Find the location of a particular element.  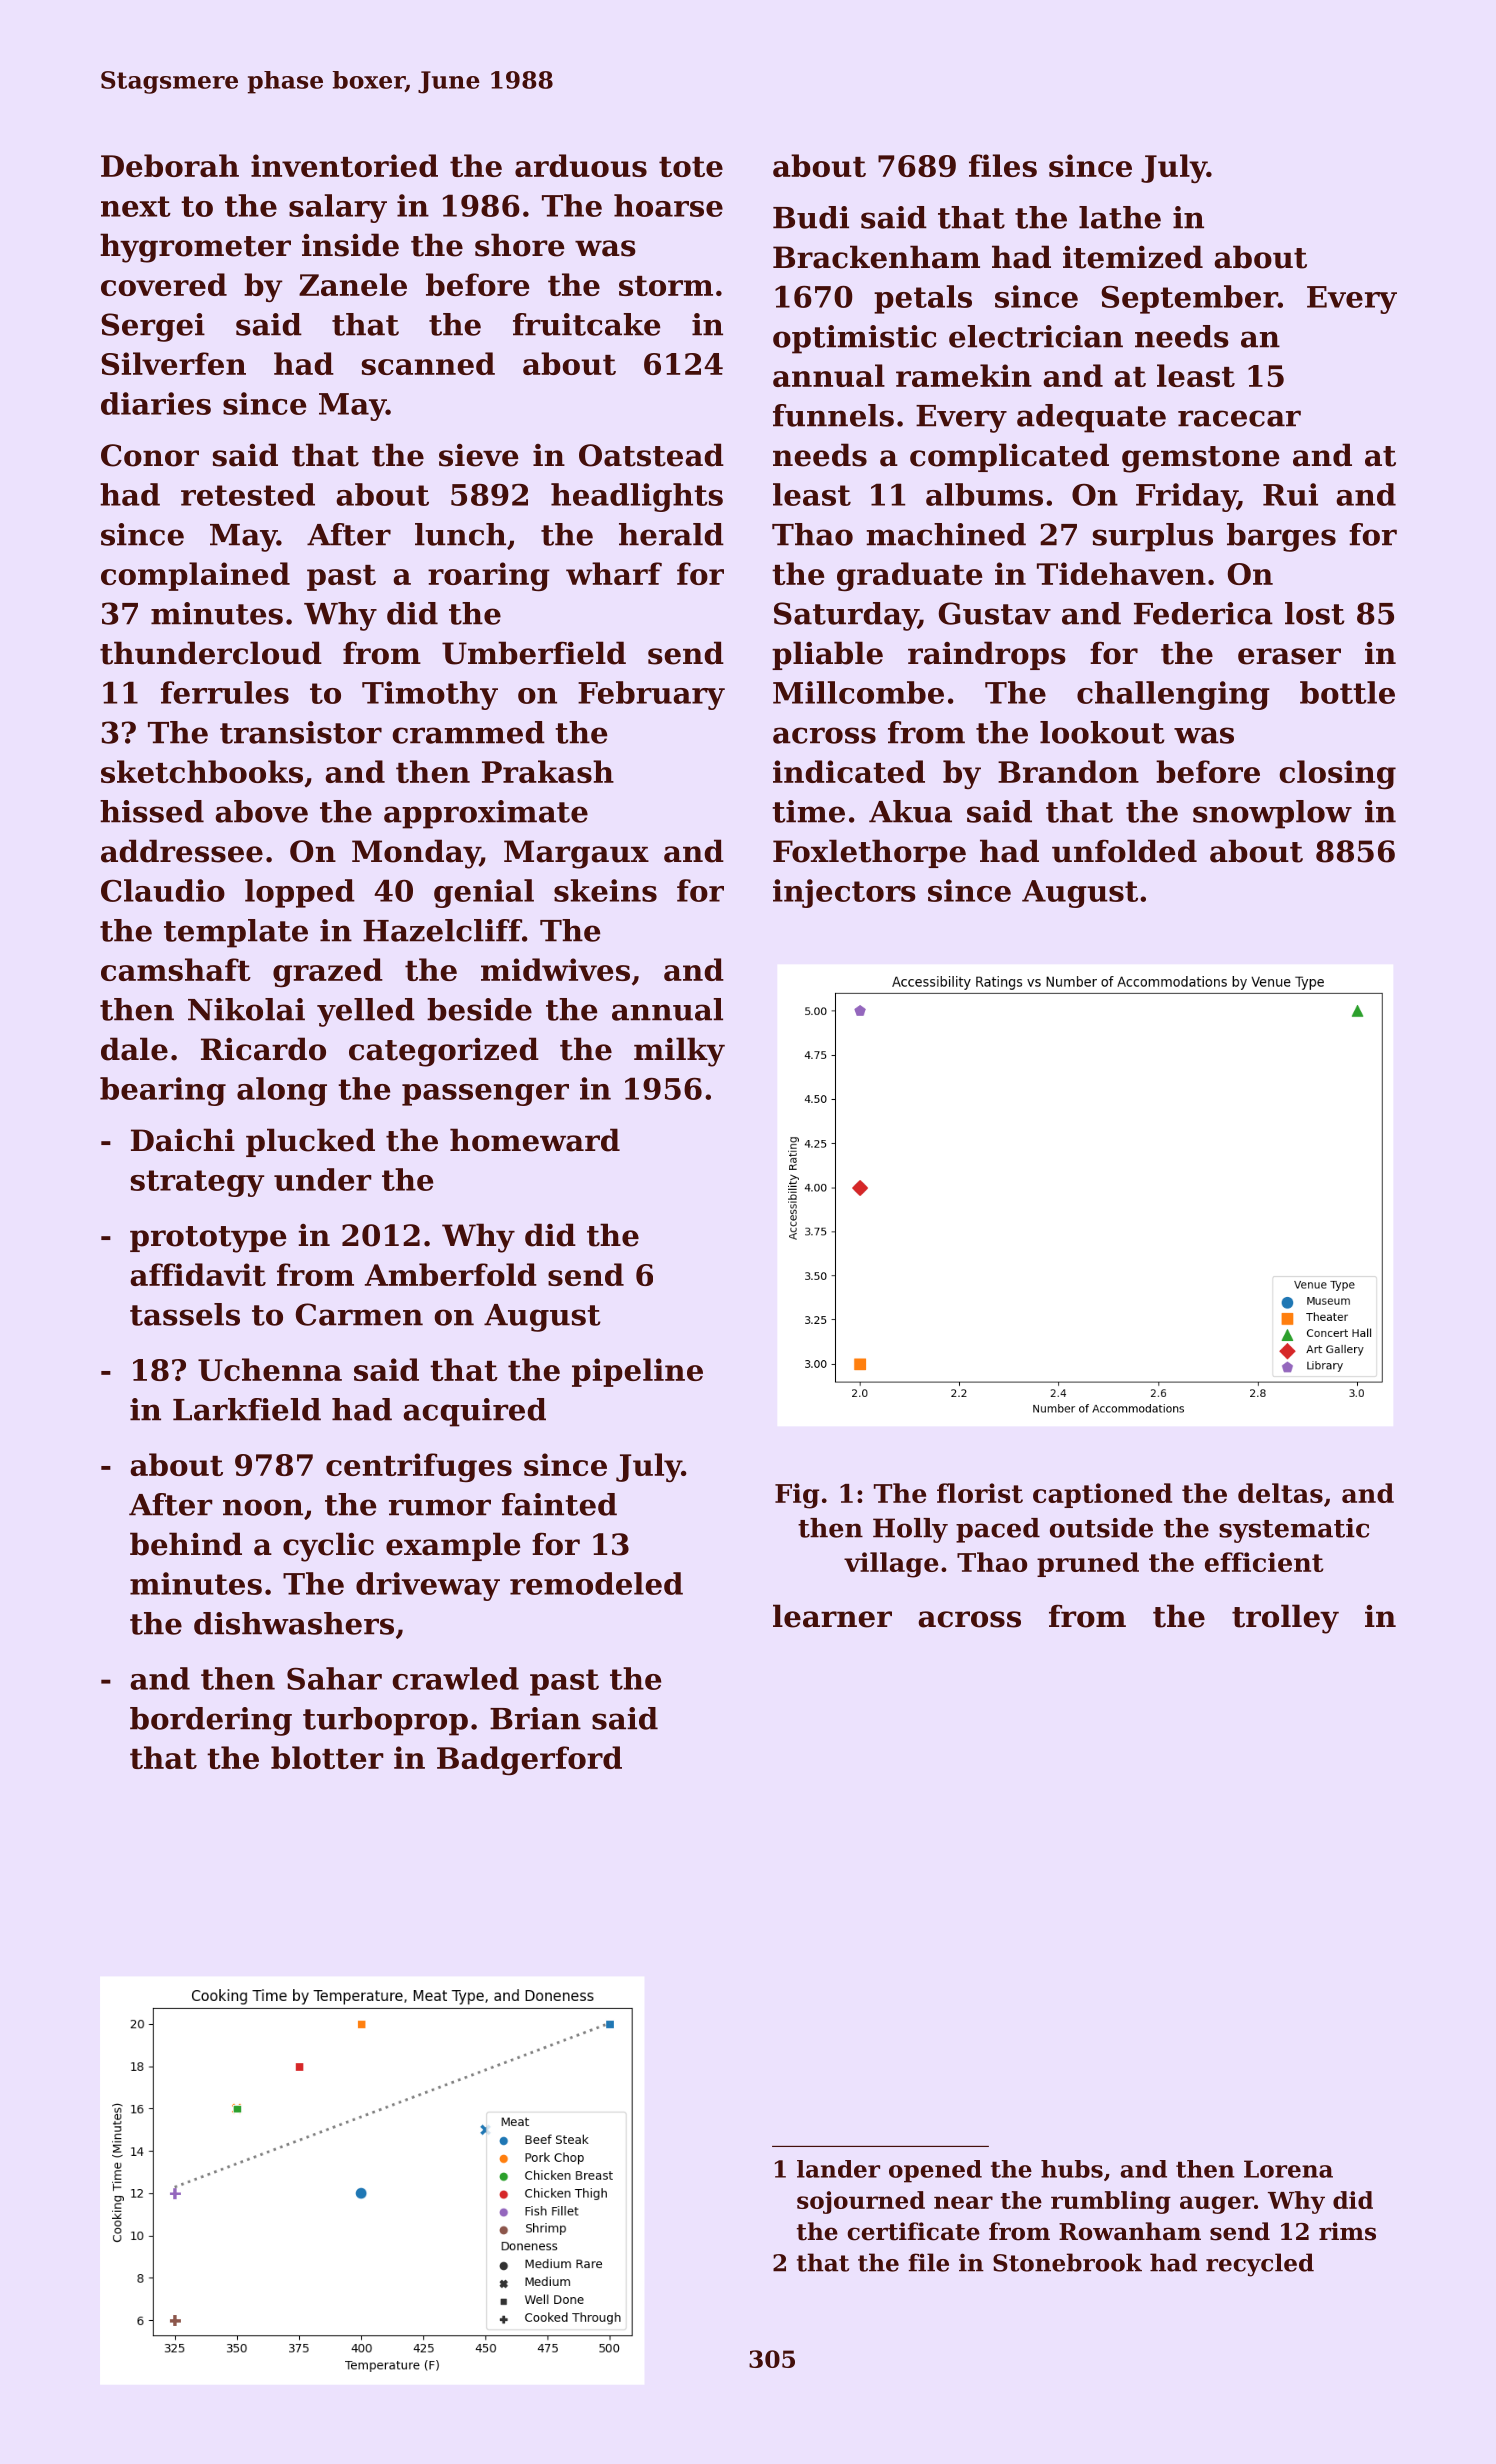

lathe is located at coordinates (1120, 217).
